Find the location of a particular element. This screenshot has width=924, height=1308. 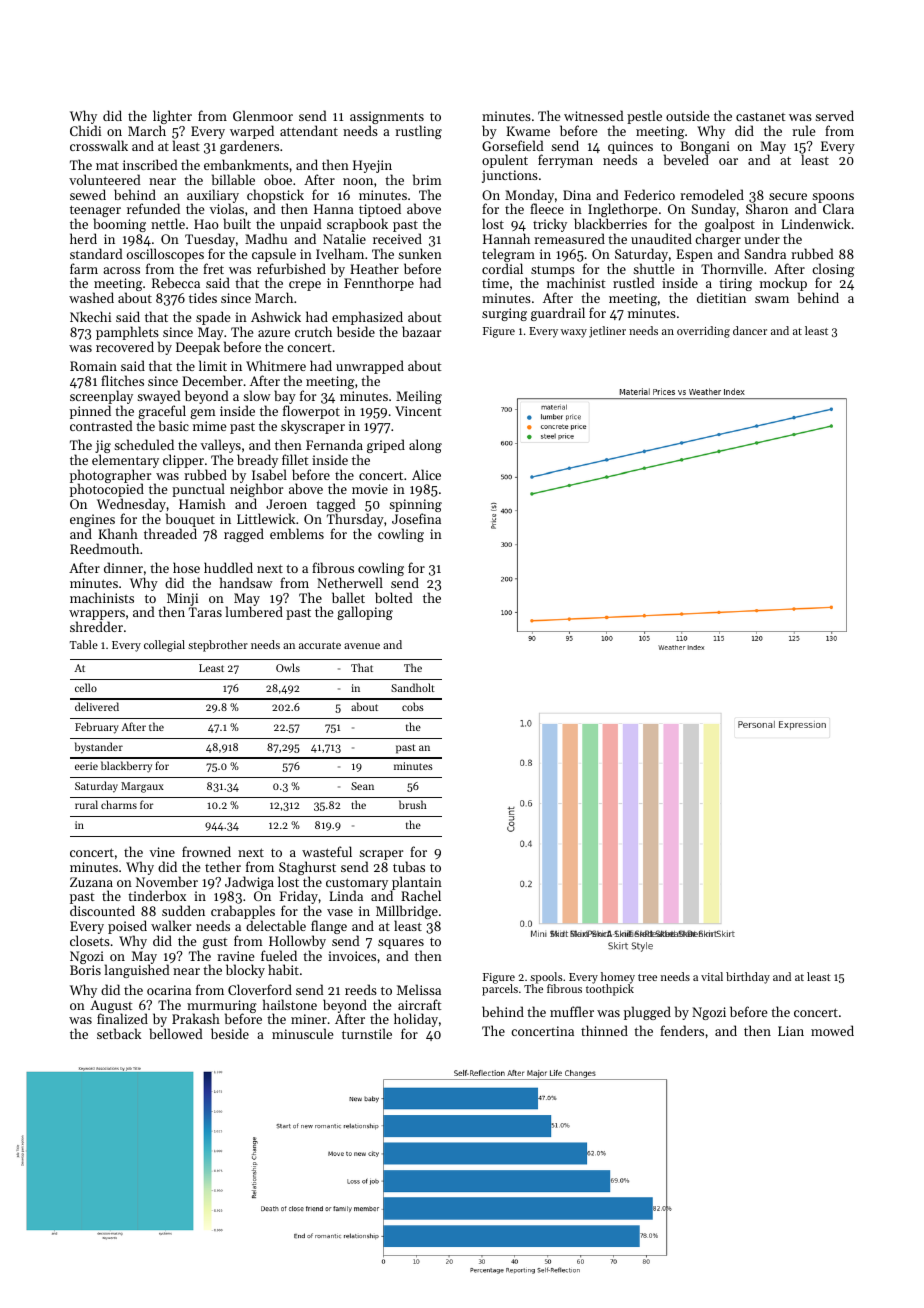

bellowed is located at coordinates (176, 1034).
